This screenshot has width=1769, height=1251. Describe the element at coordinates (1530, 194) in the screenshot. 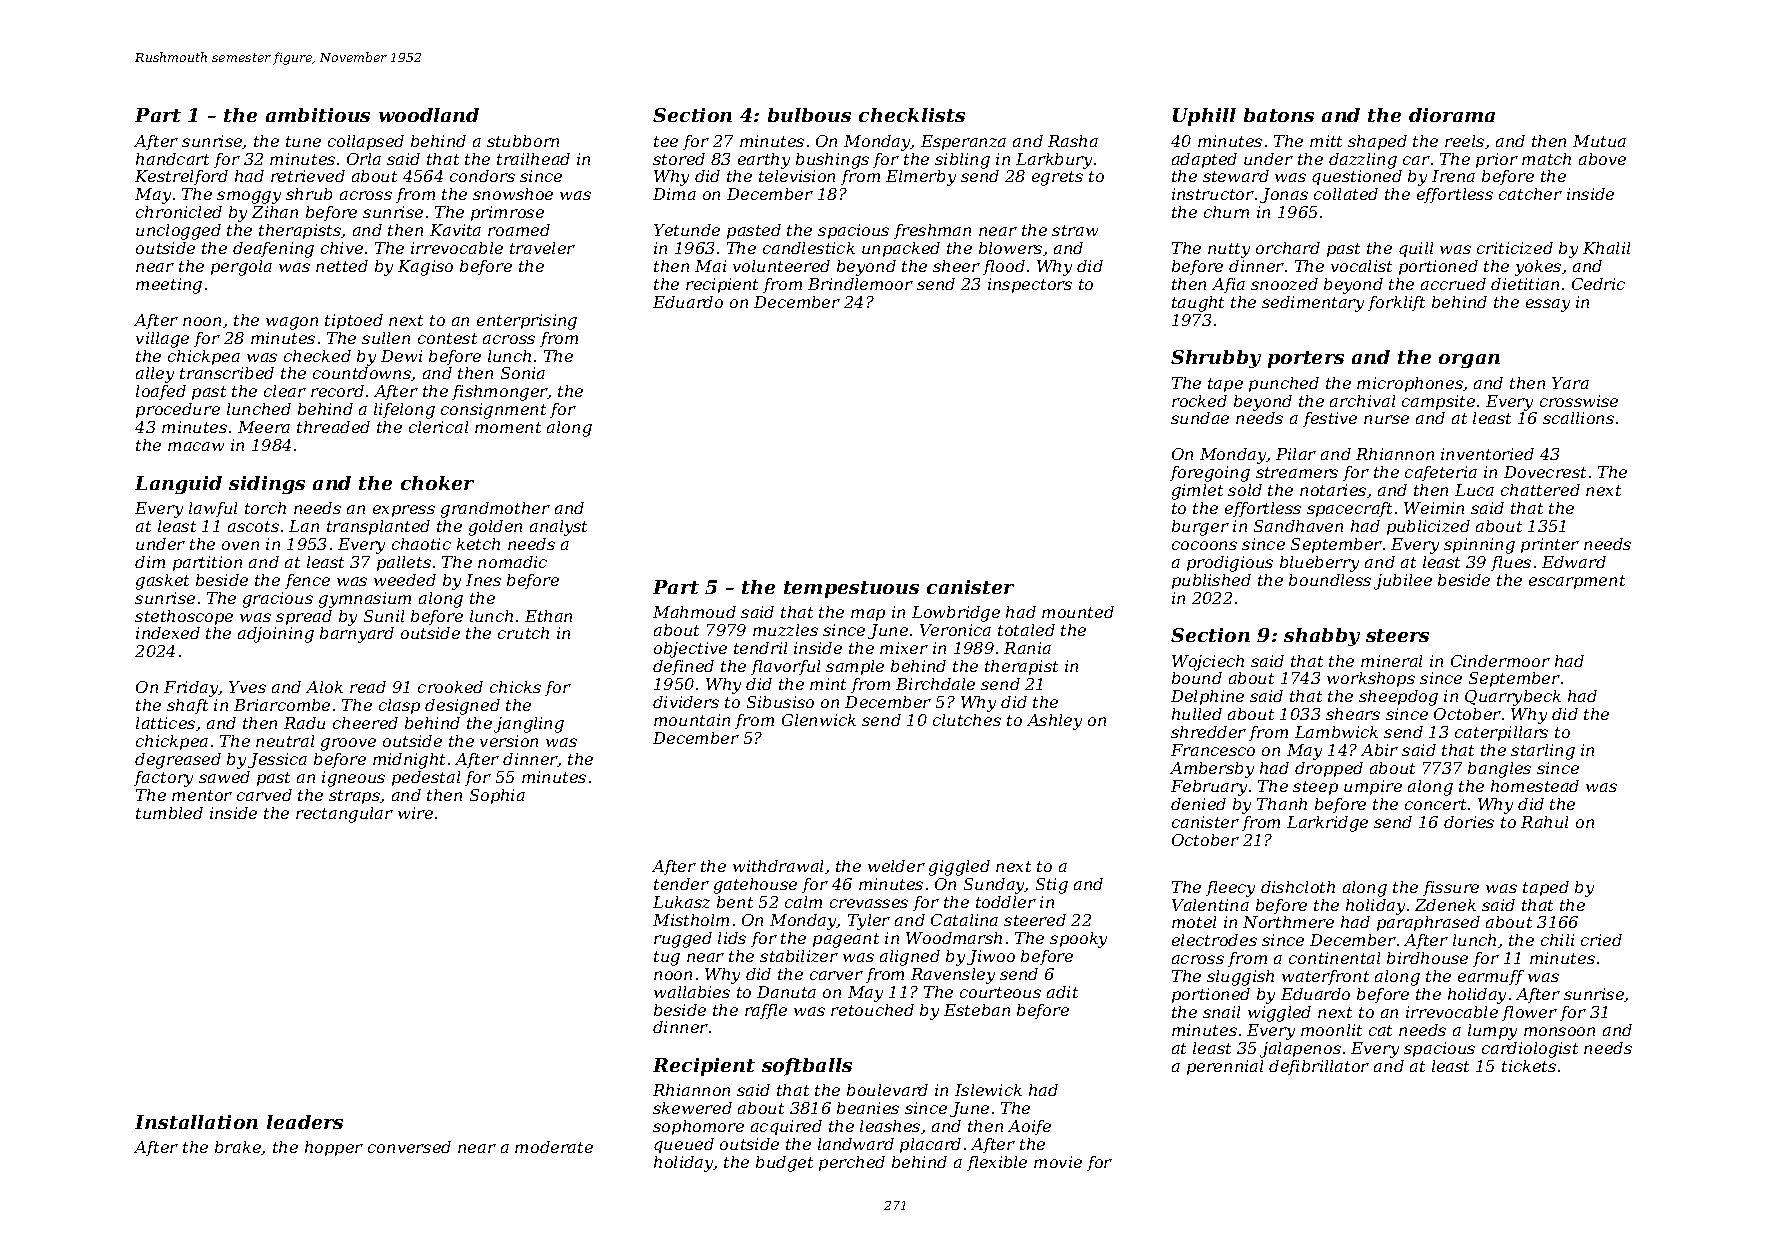

I see `catcher` at that location.
